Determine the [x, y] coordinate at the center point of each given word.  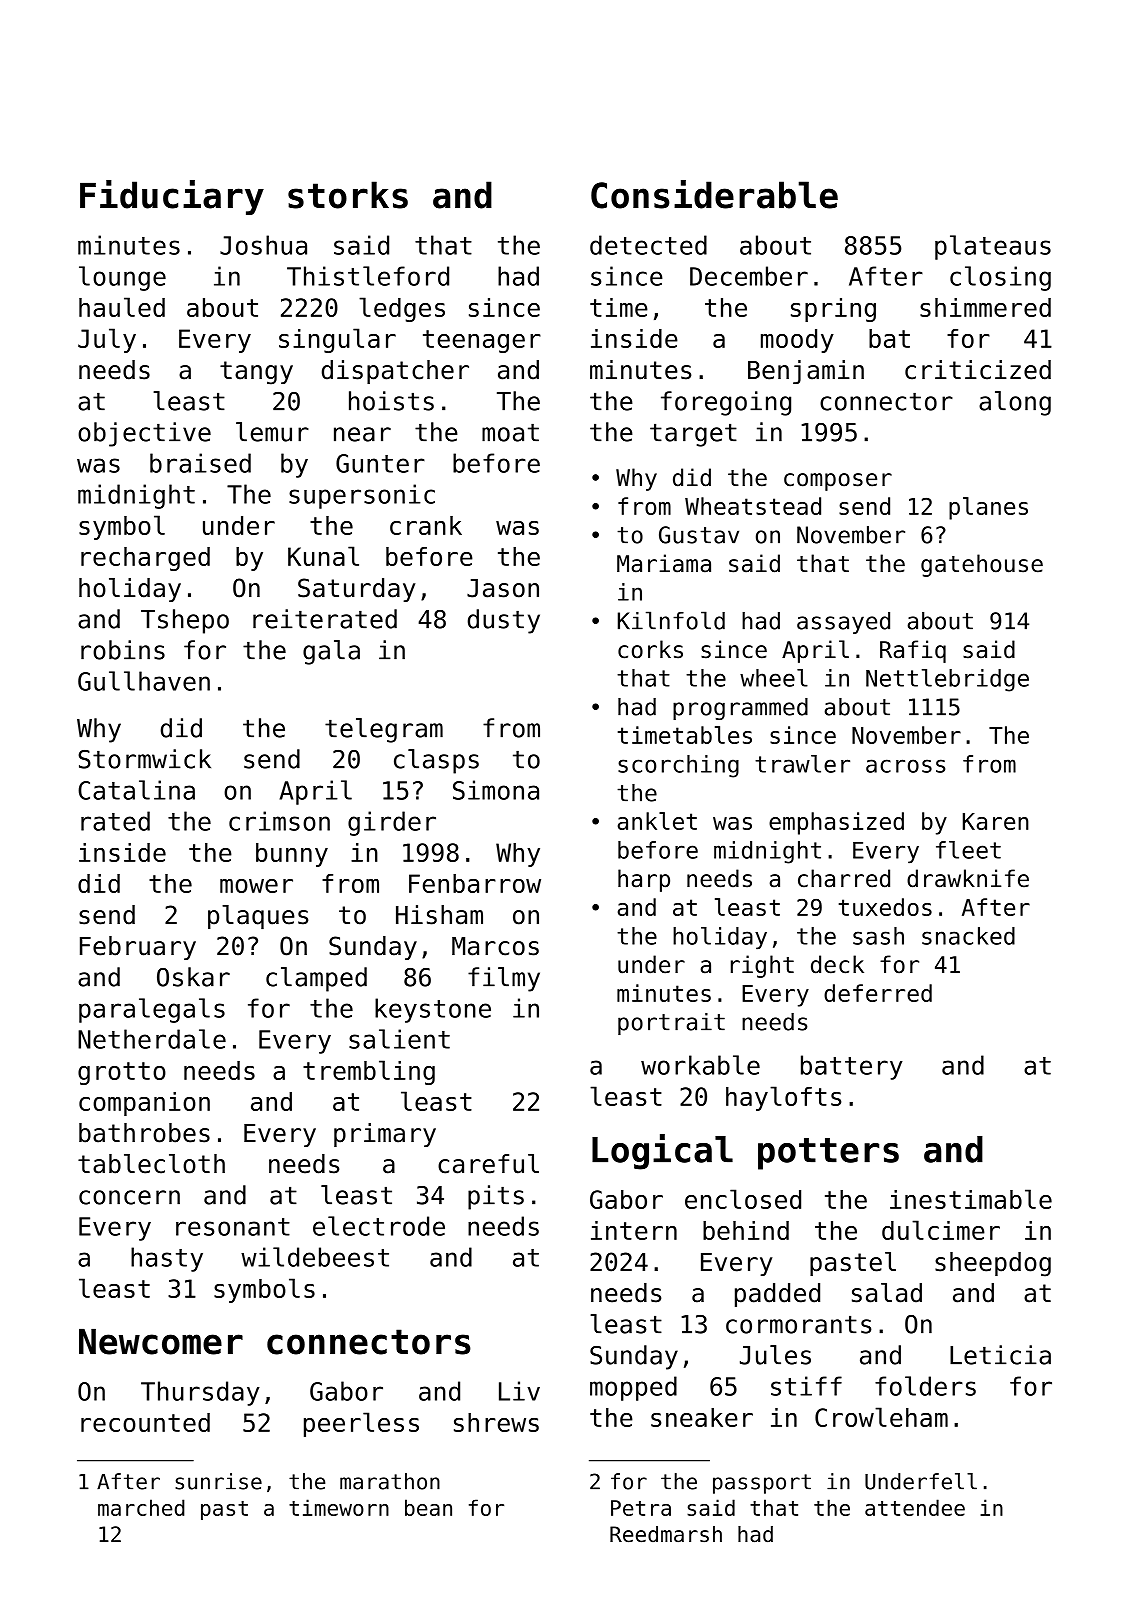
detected [648, 245]
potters [828, 1154]
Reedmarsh [666, 1534]
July [107, 340]
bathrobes [144, 1133]
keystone [433, 1010]
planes [988, 508]
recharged [145, 559]
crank [426, 525]
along [1015, 403]
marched [141, 1507]
